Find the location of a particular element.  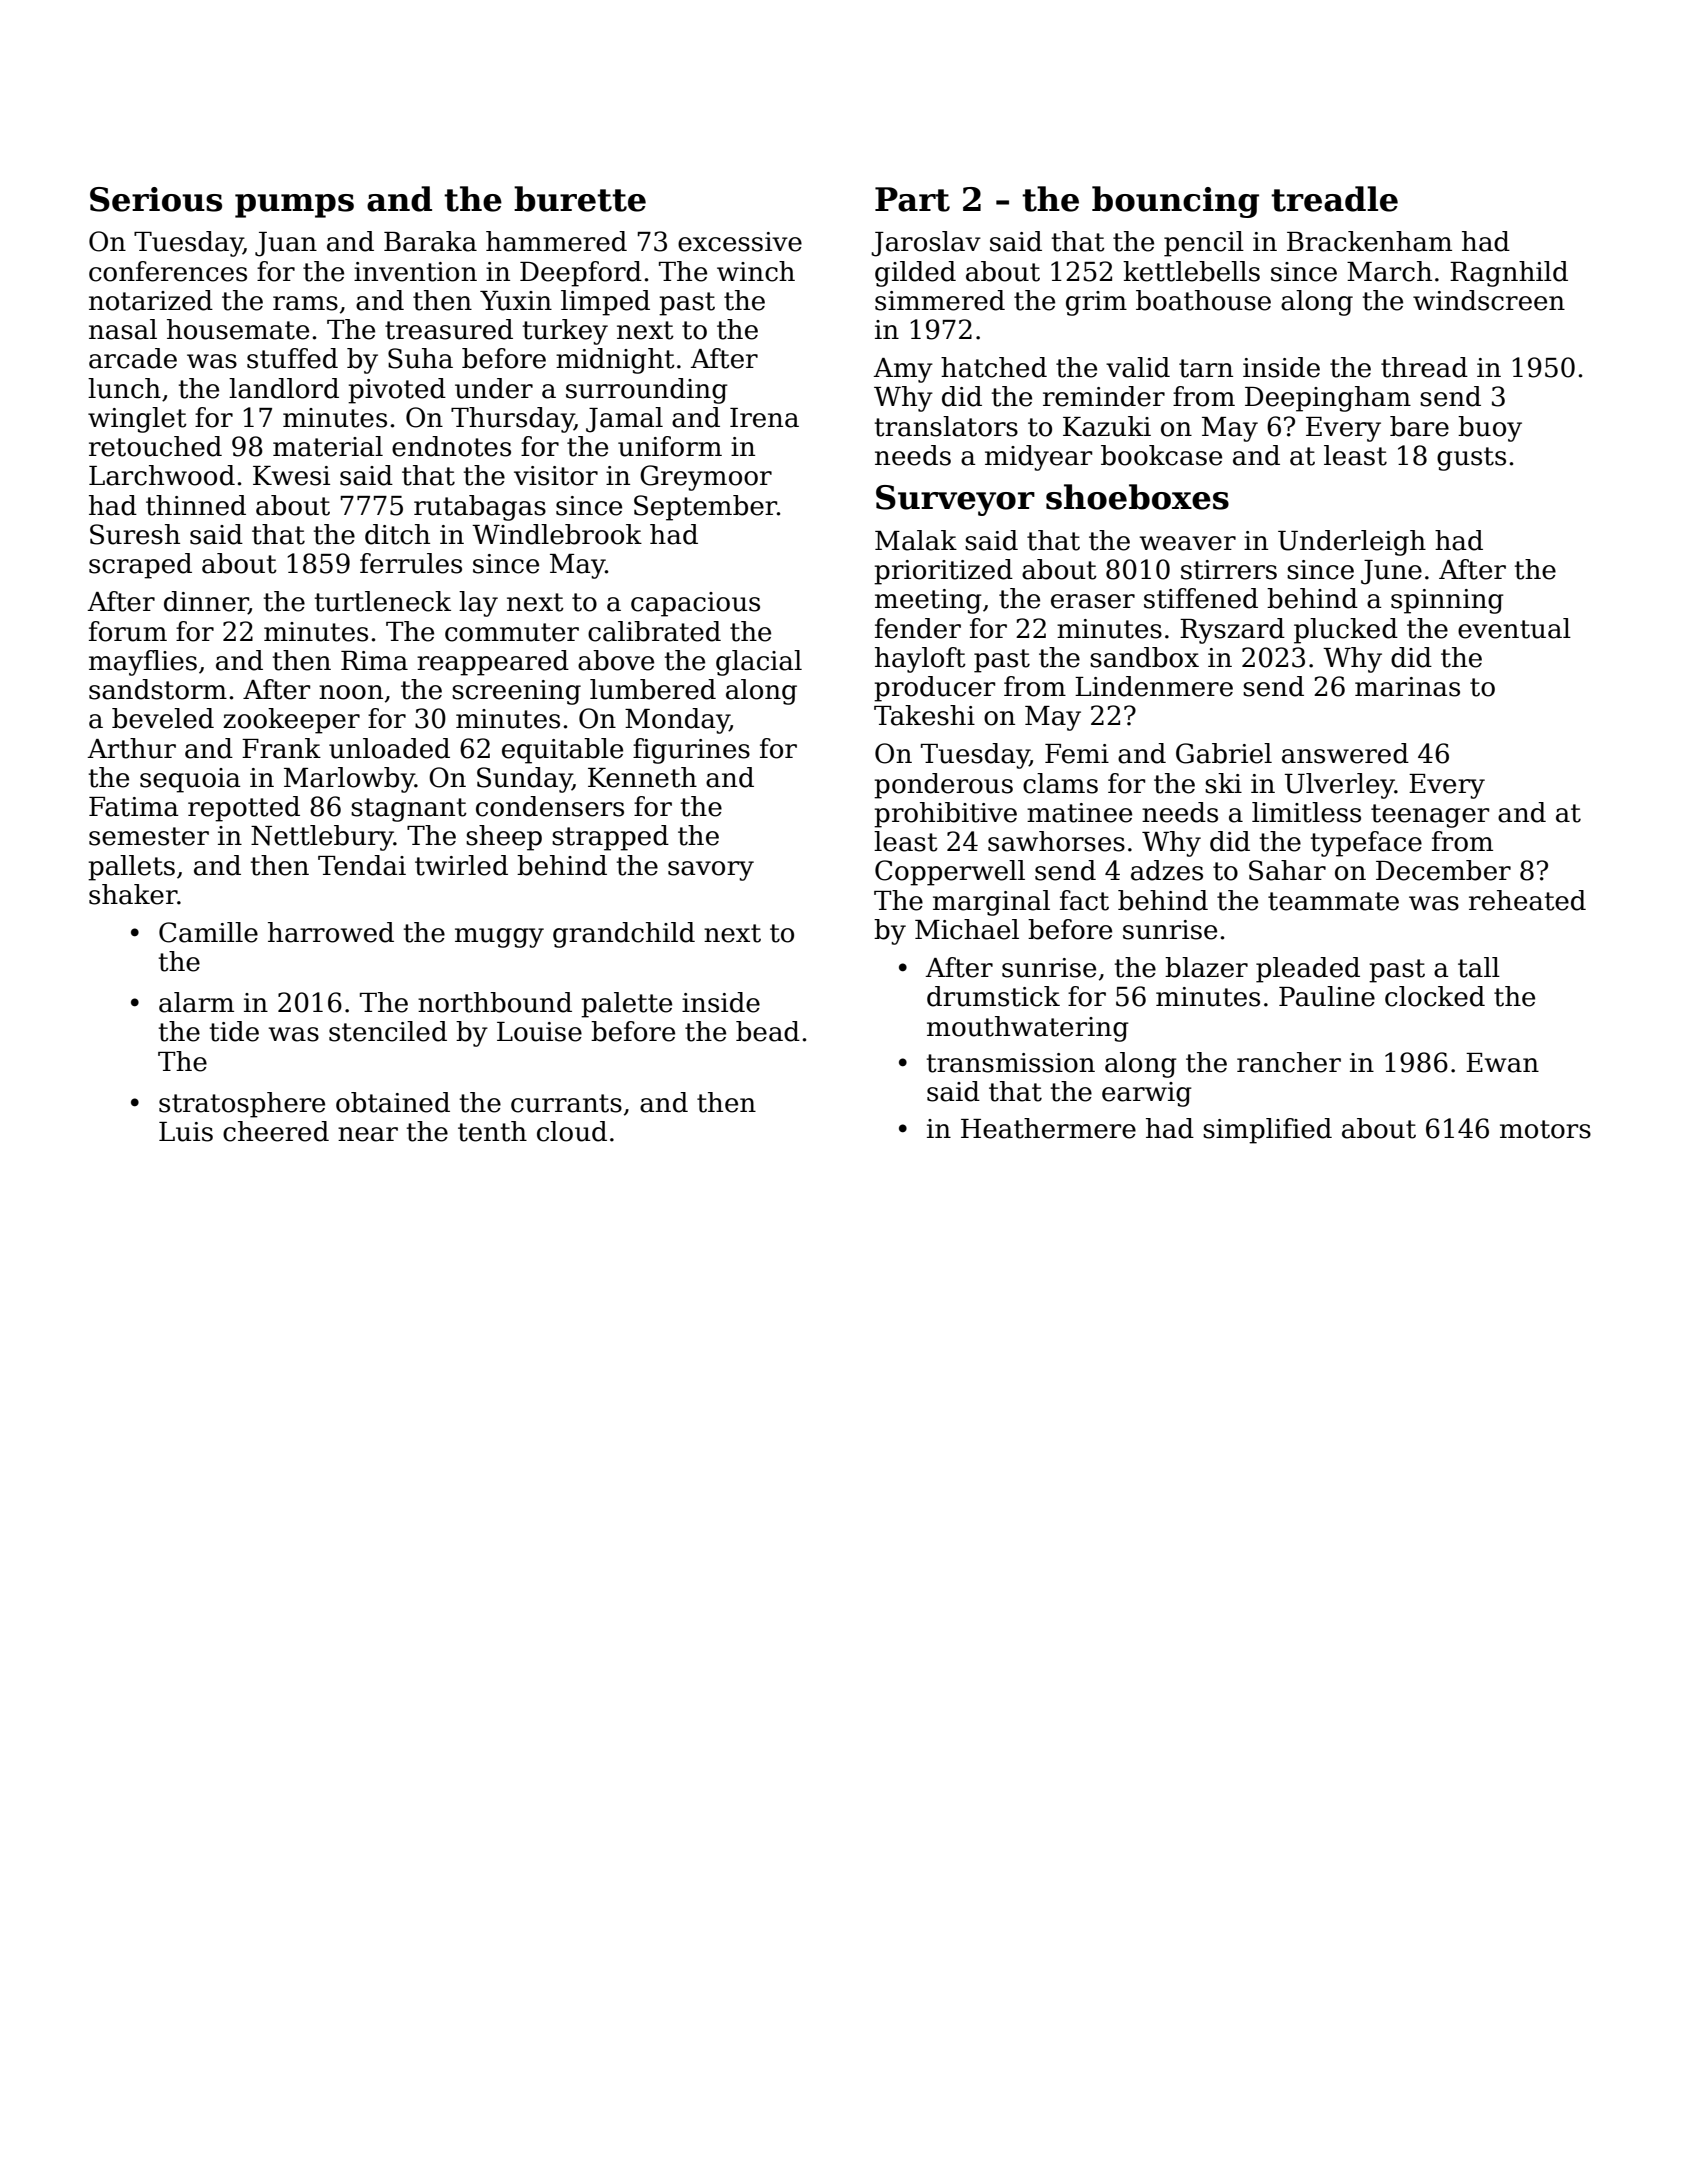

near is located at coordinates (368, 1134).
